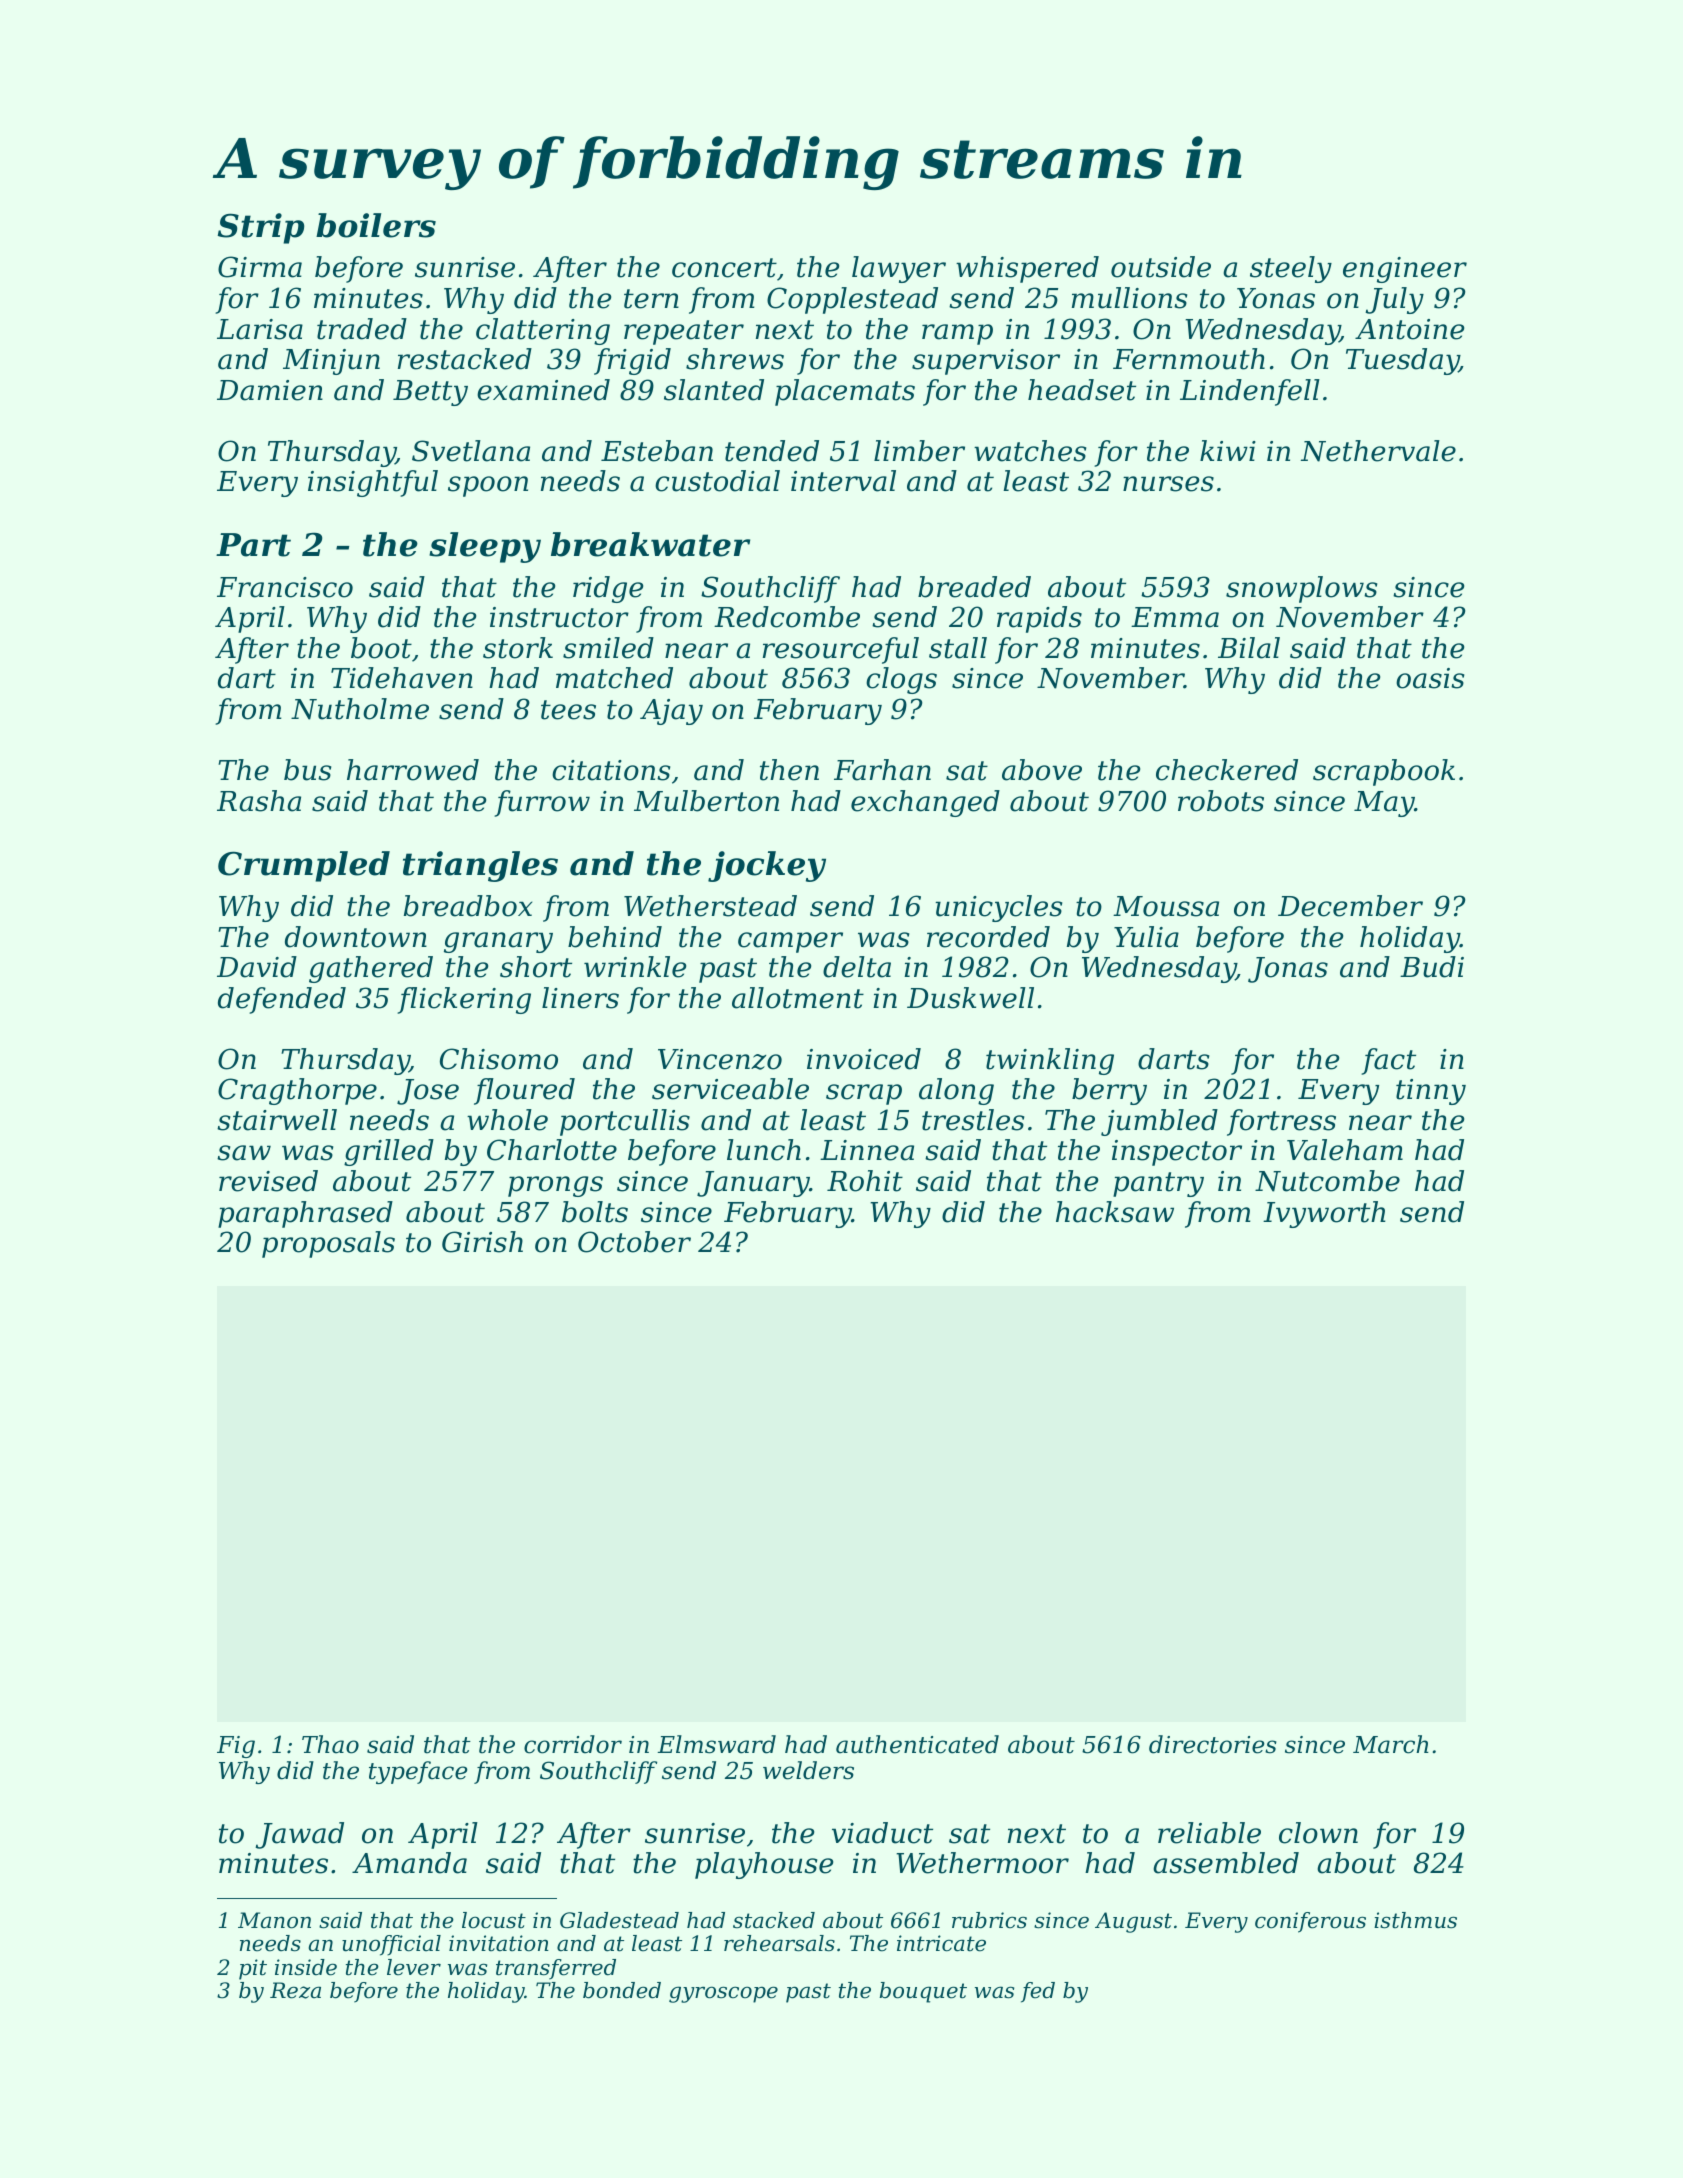 The image size is (1683, 2178). What do you see at coordinates (634, 1242) in the screenshot?
I see `October` at bounding box center [634, 1242].
